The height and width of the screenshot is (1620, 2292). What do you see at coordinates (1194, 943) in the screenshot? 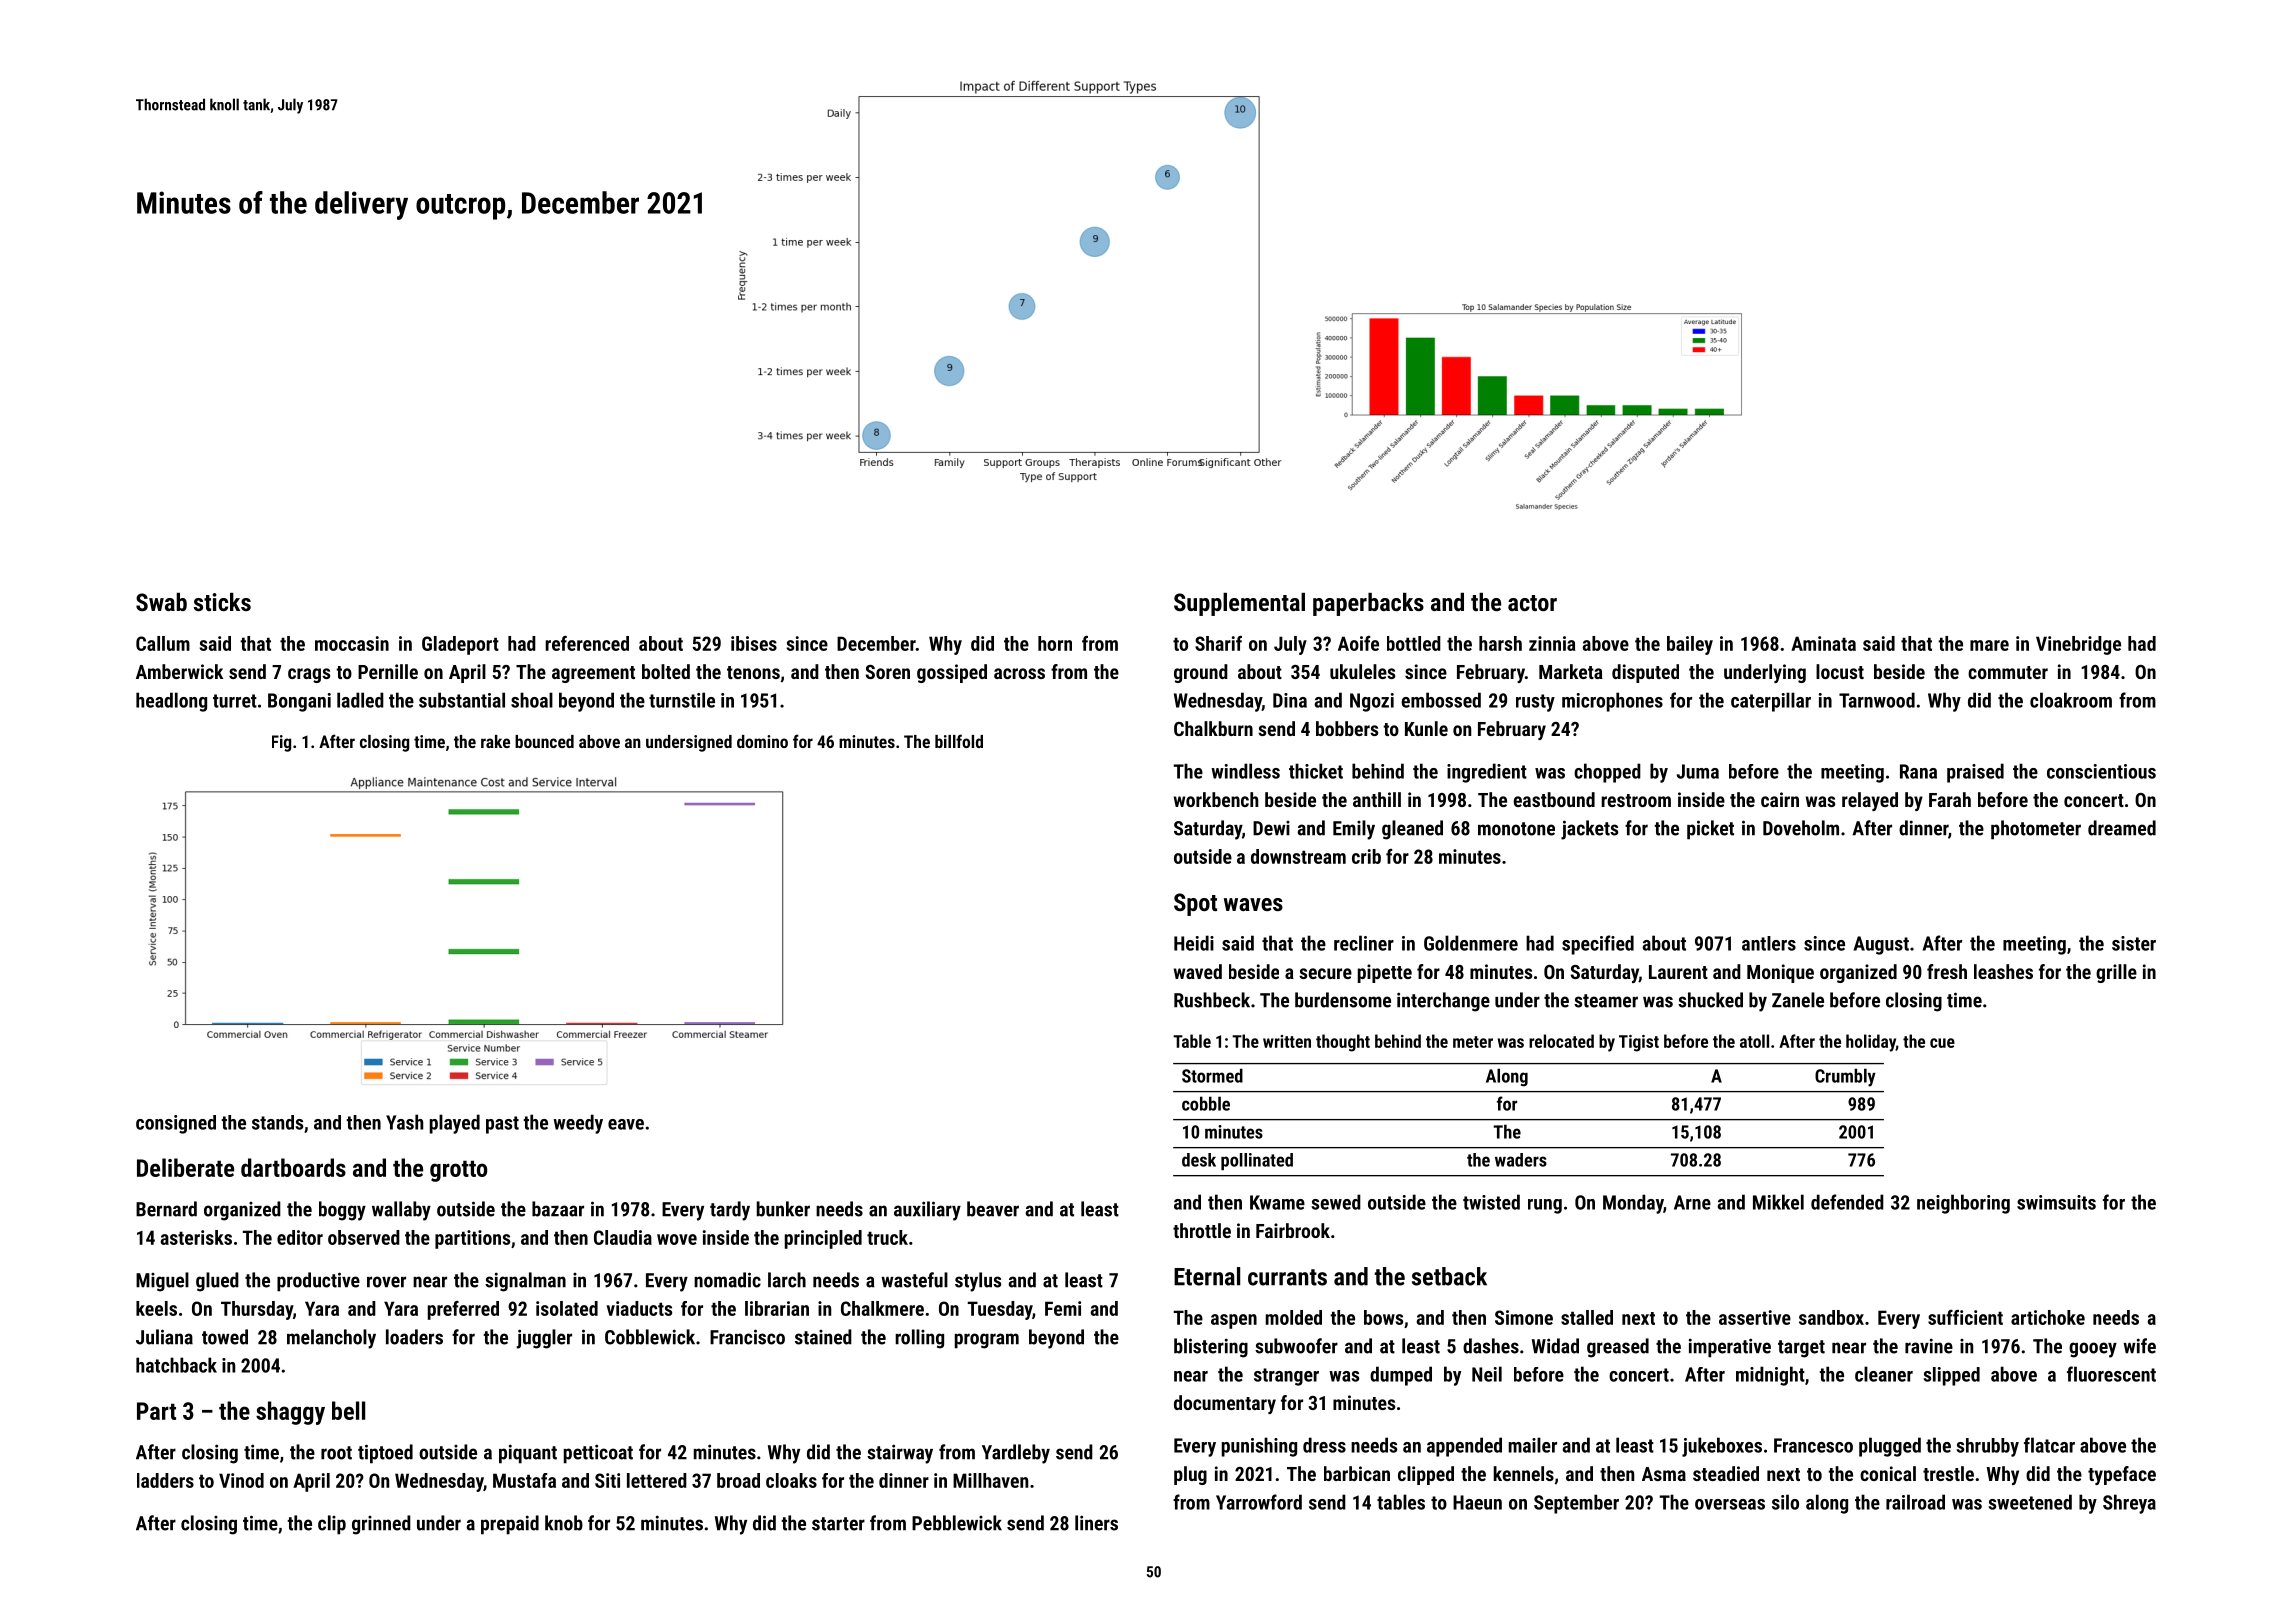
I see `Heidi` at bounding box center [1194, 943].
